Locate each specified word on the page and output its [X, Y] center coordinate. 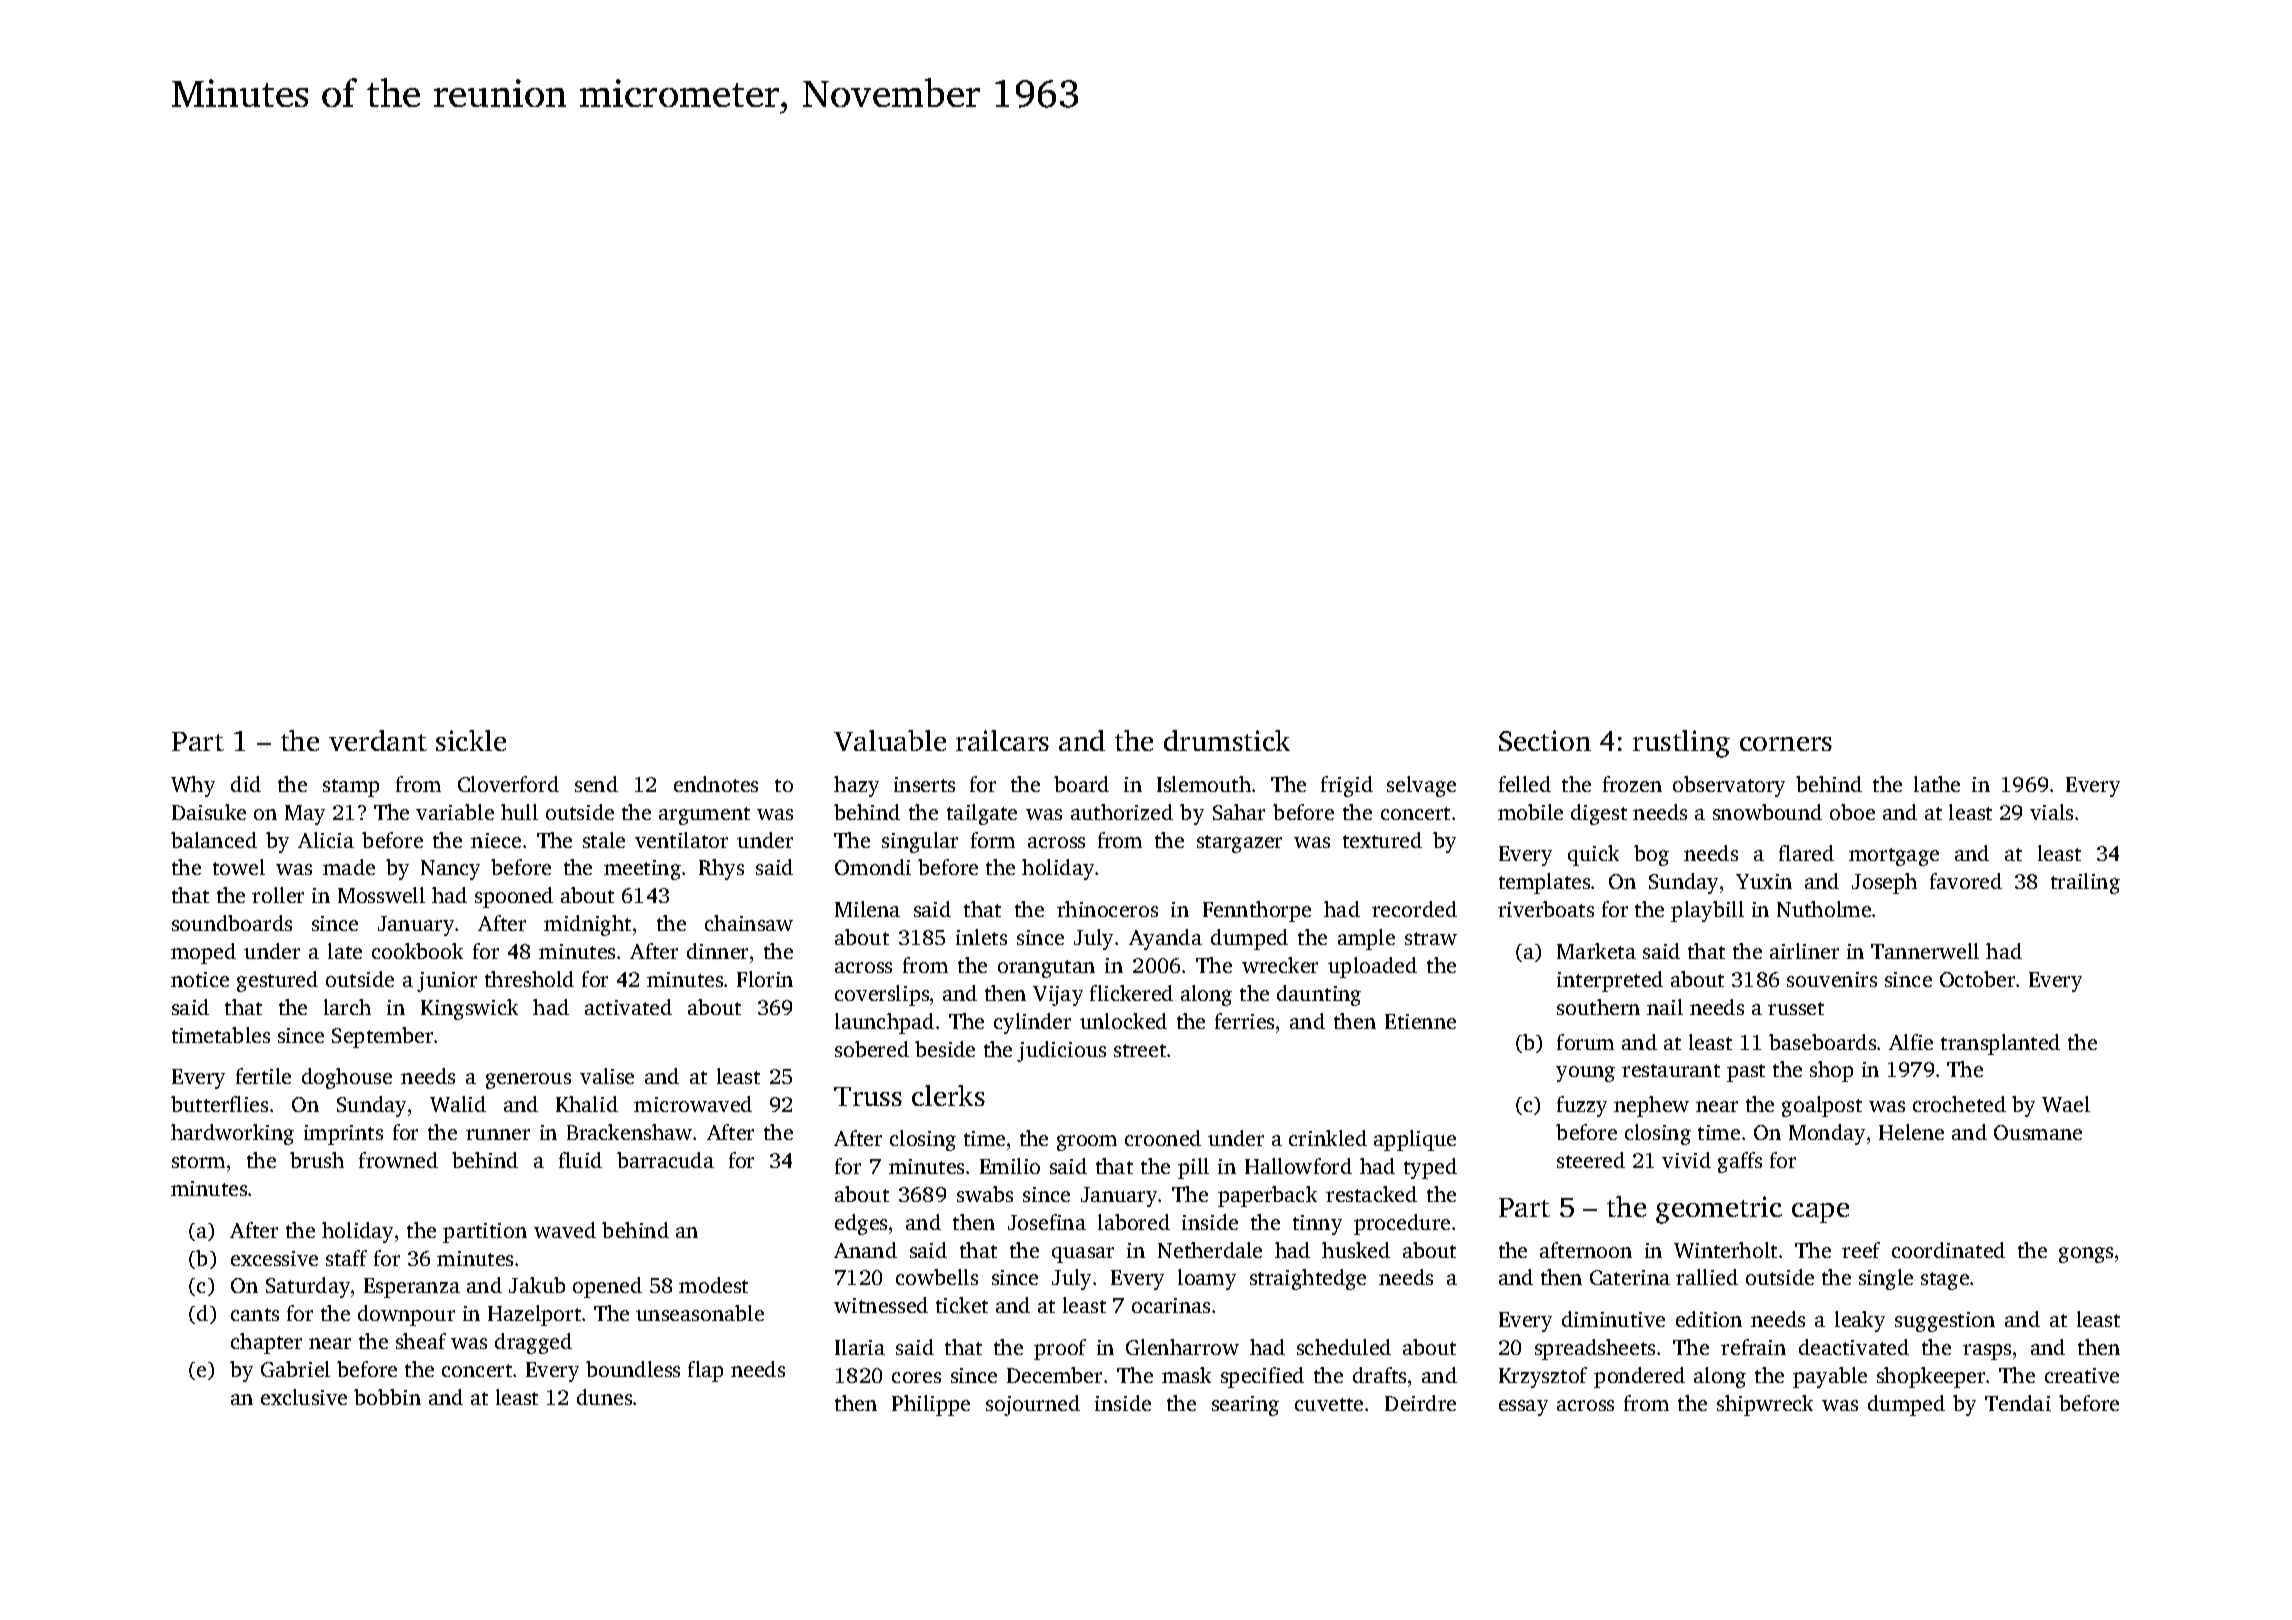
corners [1786, 744]
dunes [604, 1397]
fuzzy [1582, 1106]
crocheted [1959, 1104]
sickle [471, 740]
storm [198, 1161]
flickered [1131, 993]
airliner [1804, 951]
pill [1193, 1168]
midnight [587, 925]
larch [347, 1007]
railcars [1002, 740]
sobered [872, 1049]
